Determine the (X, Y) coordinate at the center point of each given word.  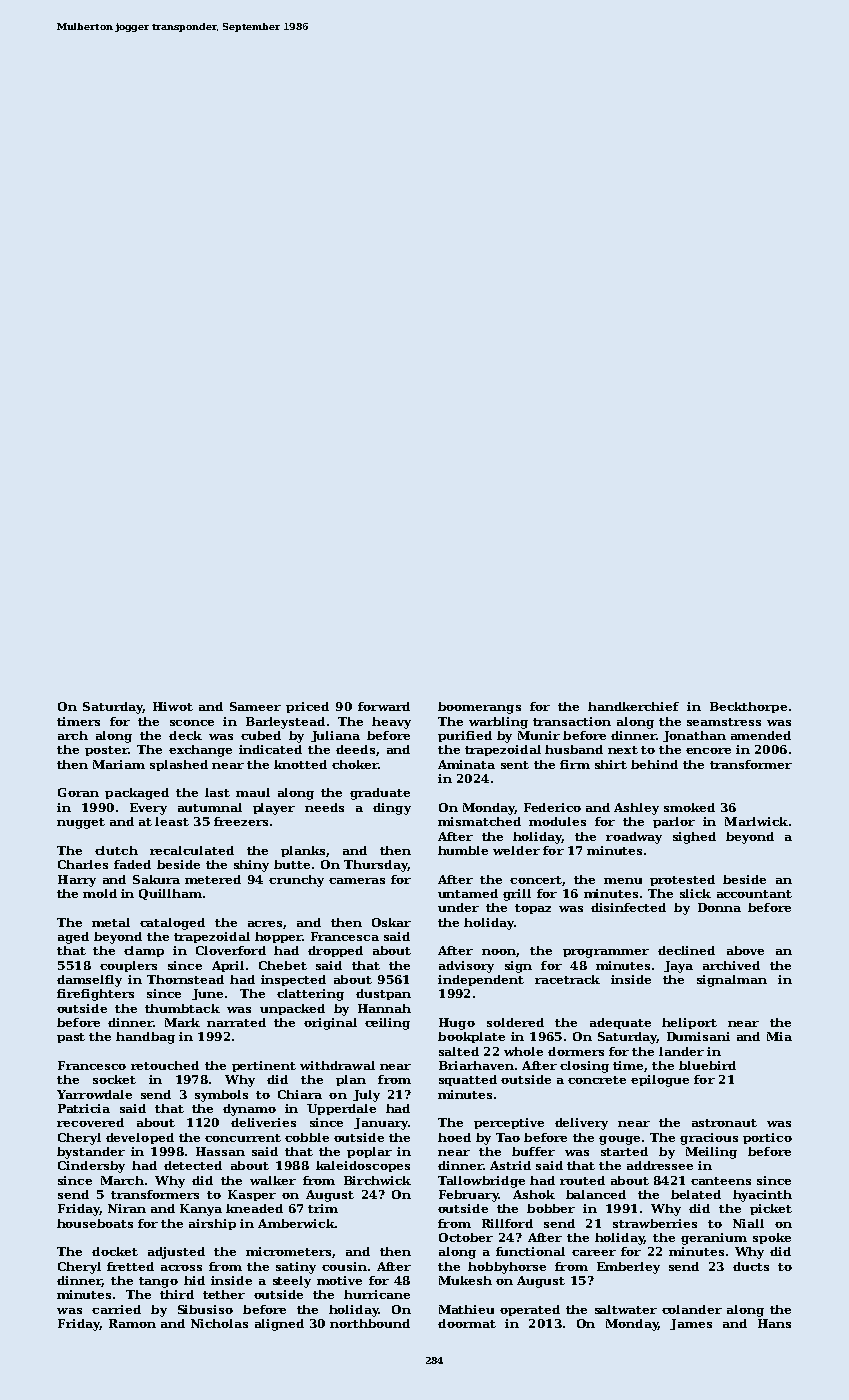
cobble (307, 1137)
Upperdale (341, 1109)
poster (106, 751)
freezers (241, 821)
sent (515, 765)
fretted (130, 1266)
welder (516, 850)
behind (654, 764)
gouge (619, 1140)
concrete (597, 1080)
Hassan (220, 1151)
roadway (634, 838)
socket (114, 1079)
